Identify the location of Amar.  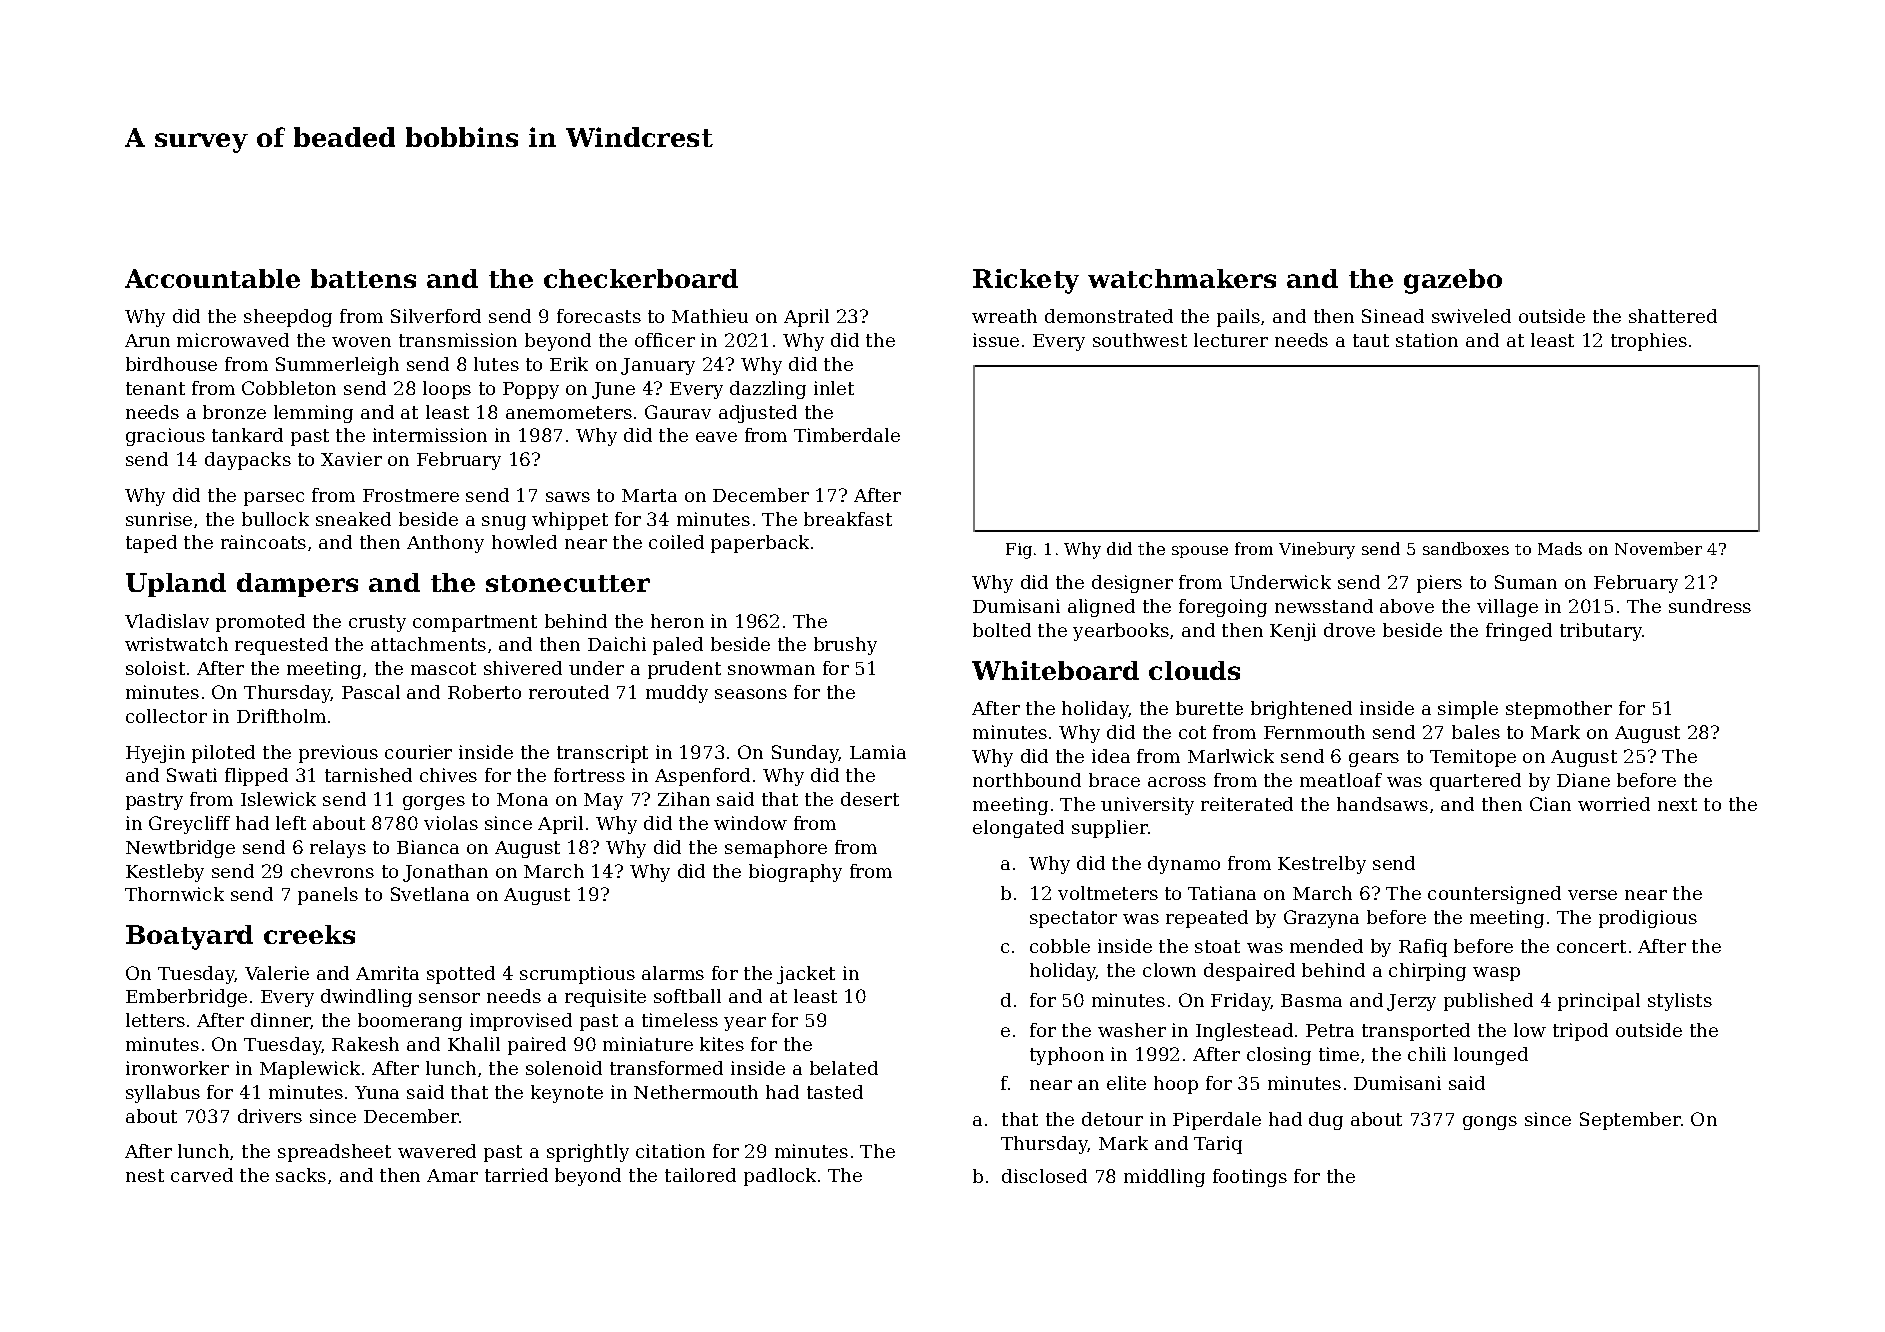
(452, 1175).
